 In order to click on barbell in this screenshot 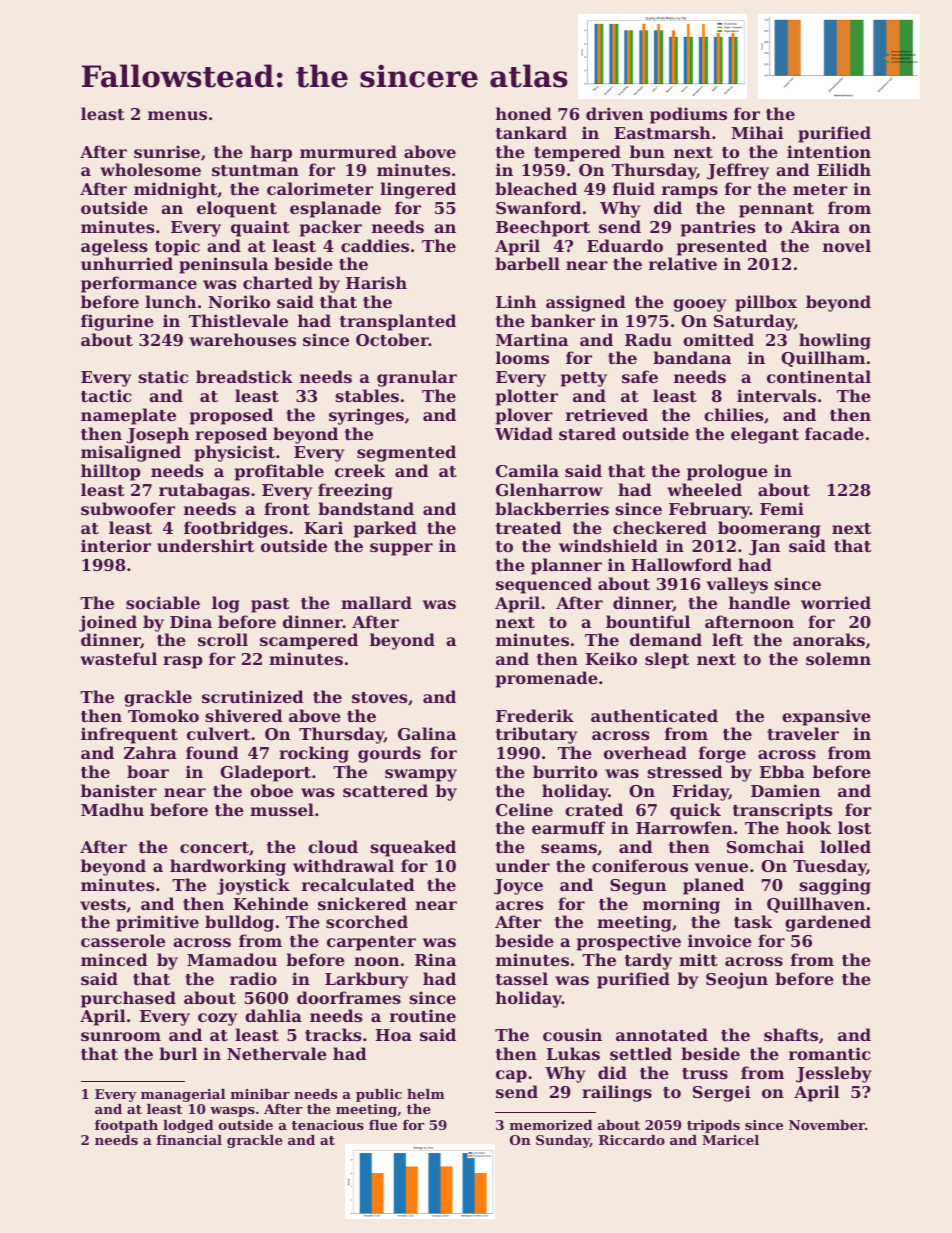, I will do `click(527, 263)`.
